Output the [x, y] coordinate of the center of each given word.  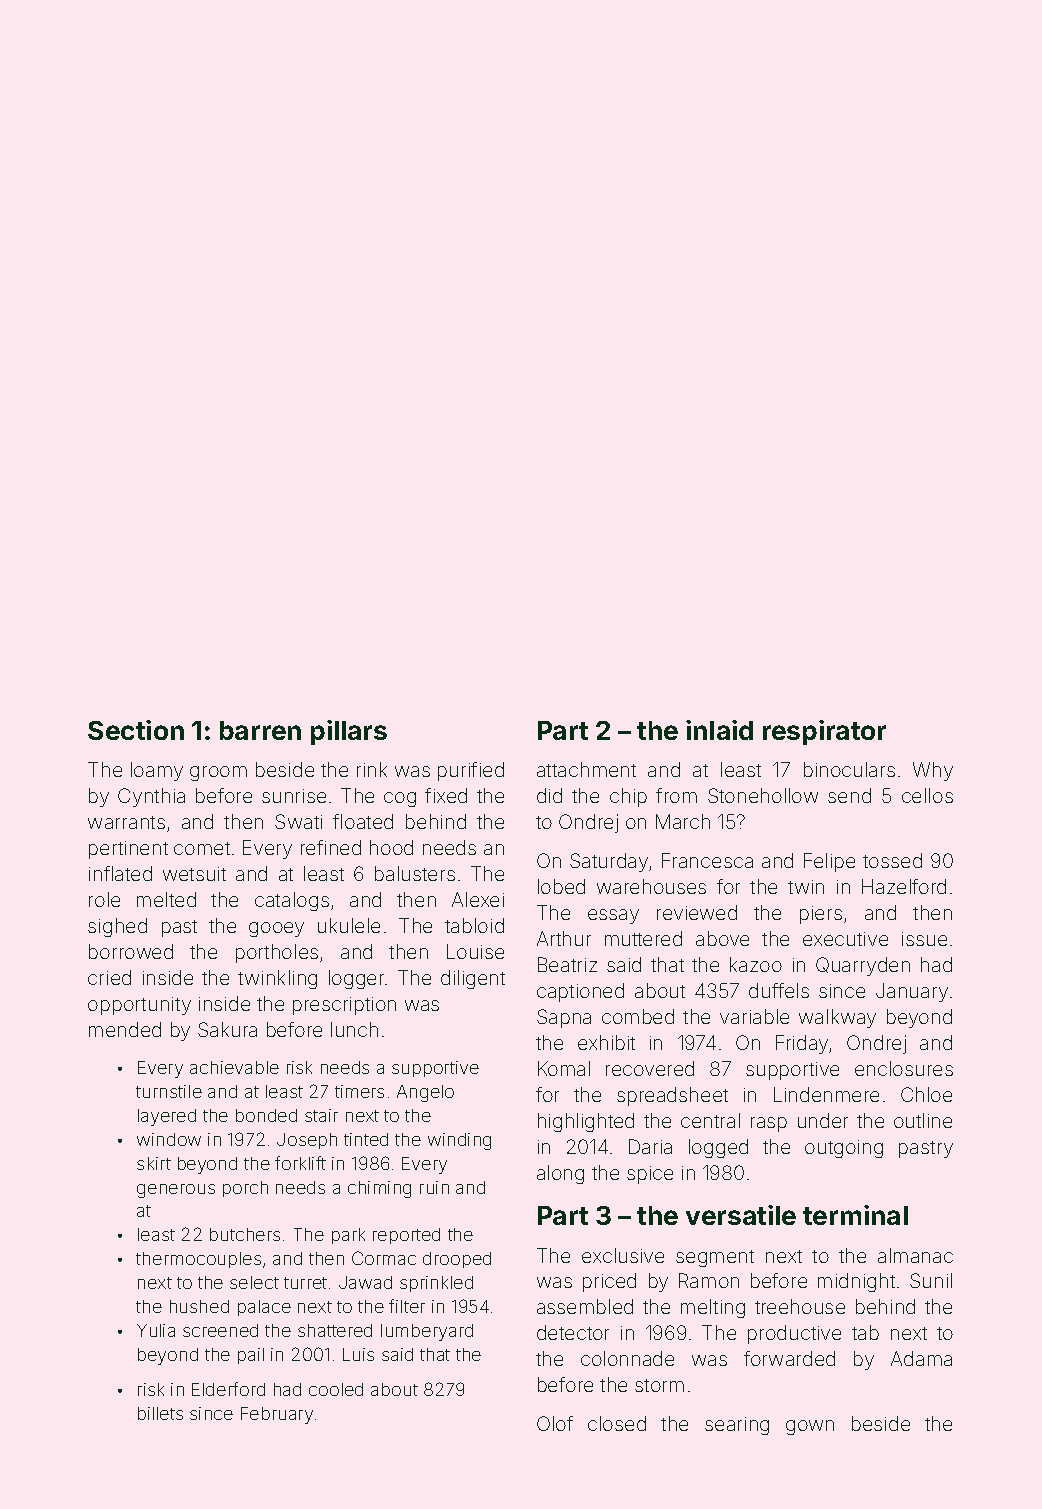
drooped [457, 1260]
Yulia [156, 1330]
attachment [586, 769]
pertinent [128, 850]
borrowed [131, 951]
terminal [855, 1215]
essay [613, 916]
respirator [824, 732]
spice [650, 1175]
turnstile [169, 1091]
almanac [915, 1255]
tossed [892, 860]
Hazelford [904, 886]
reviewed [697, 912]
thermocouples [198, 1260]
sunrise [294, 796]
